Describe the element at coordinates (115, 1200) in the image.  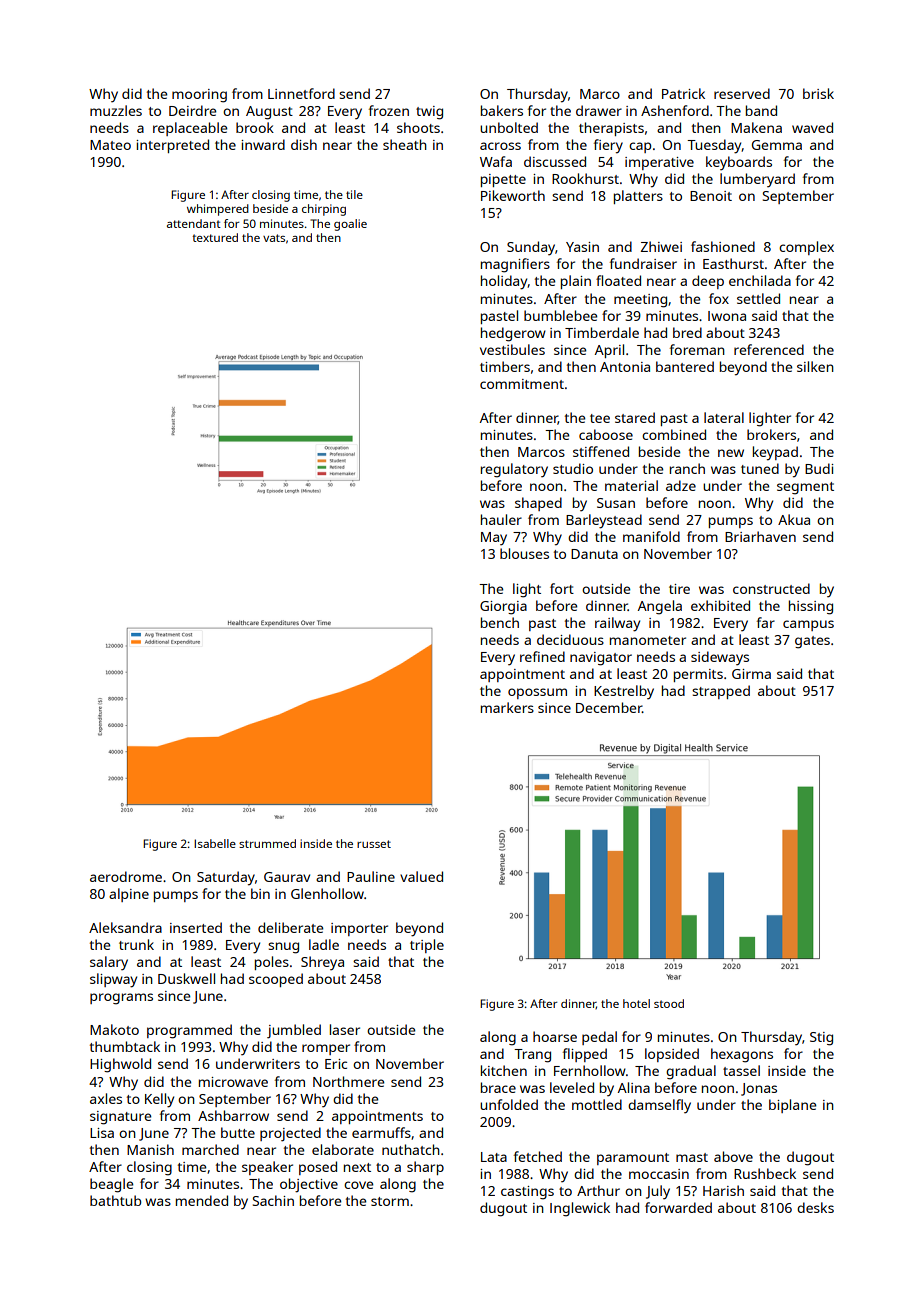
I see `bathtub` at that location.
